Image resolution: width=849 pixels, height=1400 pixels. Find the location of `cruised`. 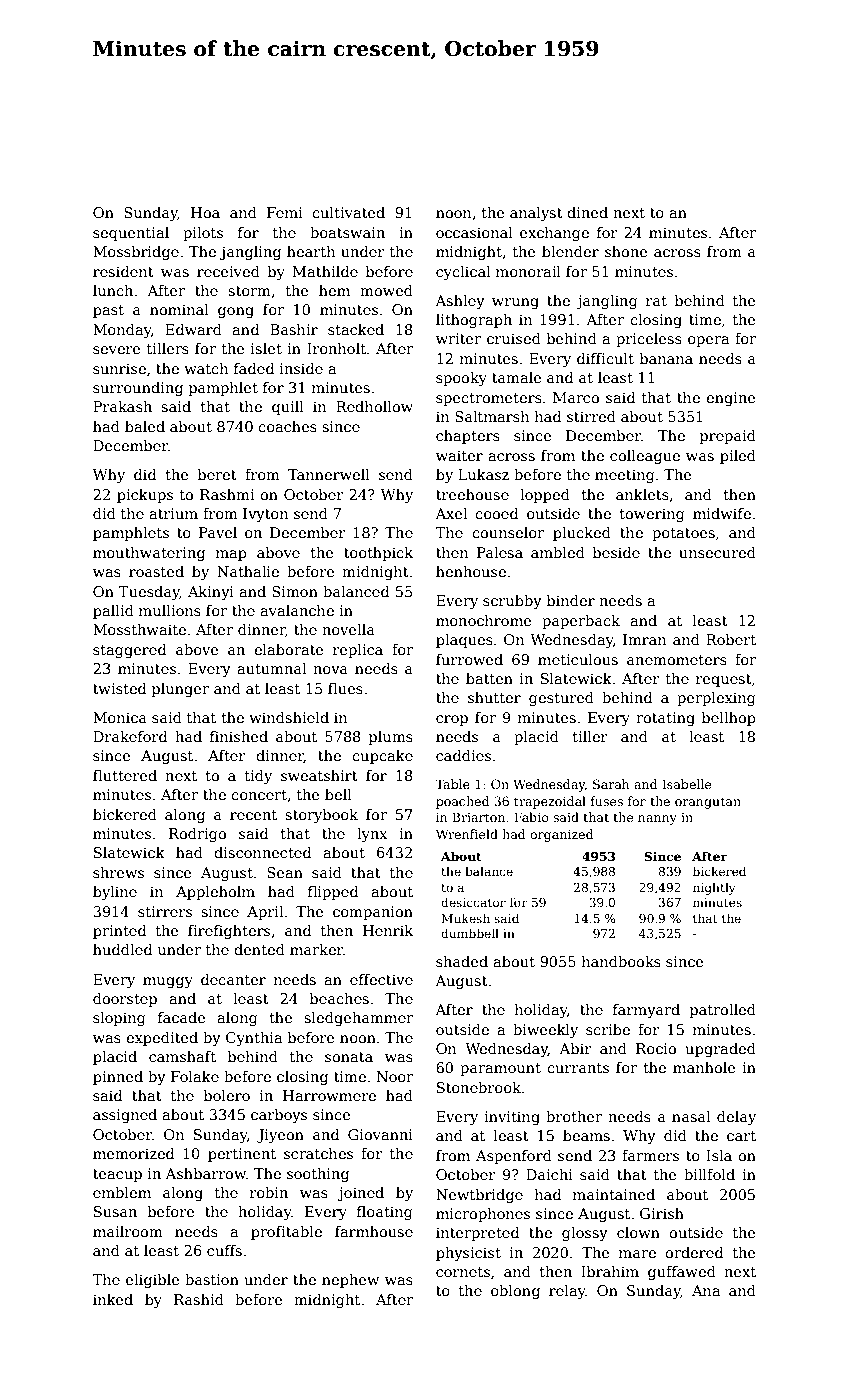

cruised is located at coordinates (514, 338).
